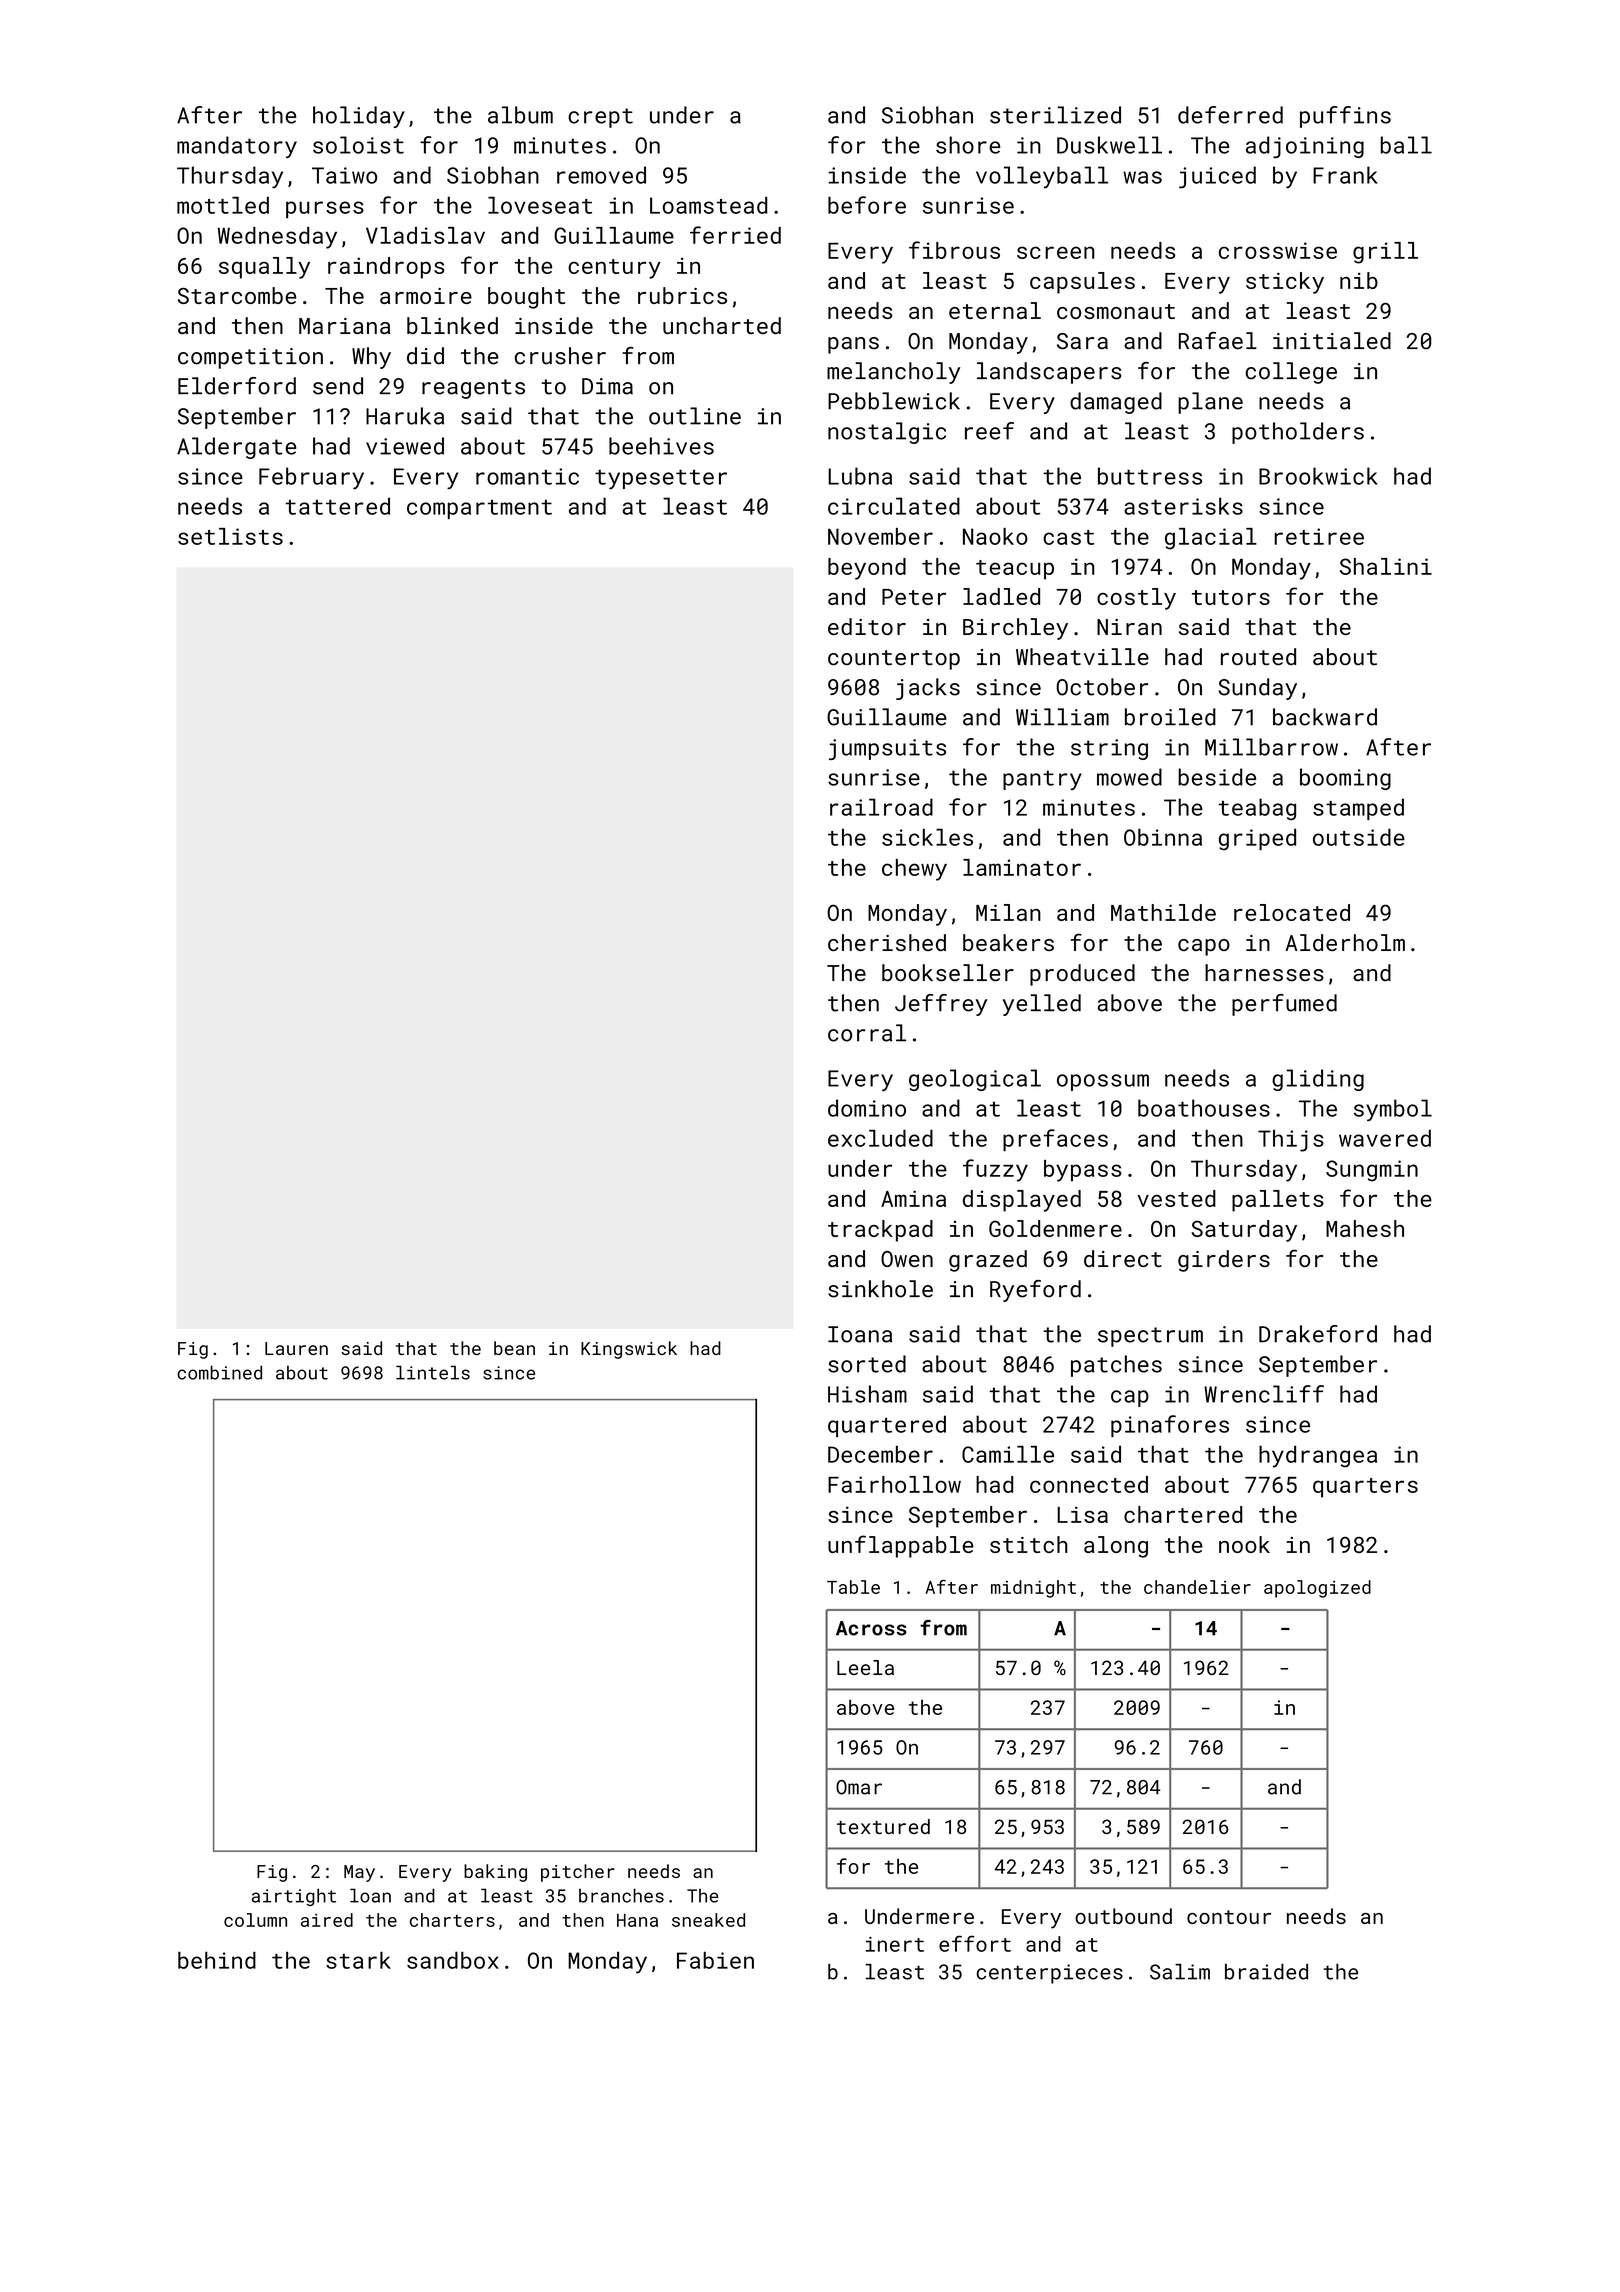  What do you see at coordinates (600, 118) in the screenshot?
I see `crept` at bounding box center [600, 118].
